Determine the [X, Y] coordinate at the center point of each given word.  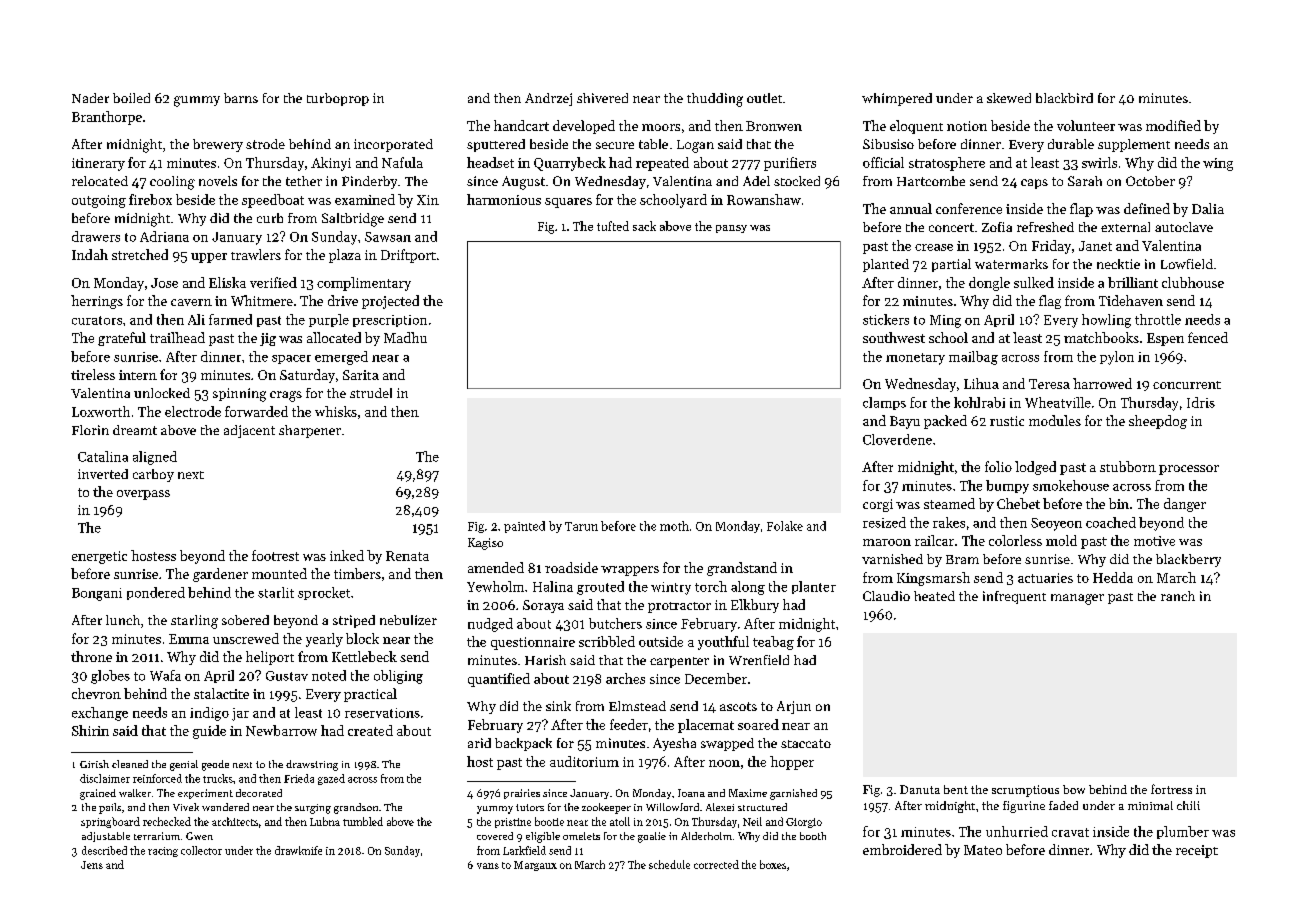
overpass [143, 495]
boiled [131, 98]
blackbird [1064, 98]
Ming [945, 321]
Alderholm [706, 836]
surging [313, 809]
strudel [371, 393]
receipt [1197, 851]
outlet [764, 98]
